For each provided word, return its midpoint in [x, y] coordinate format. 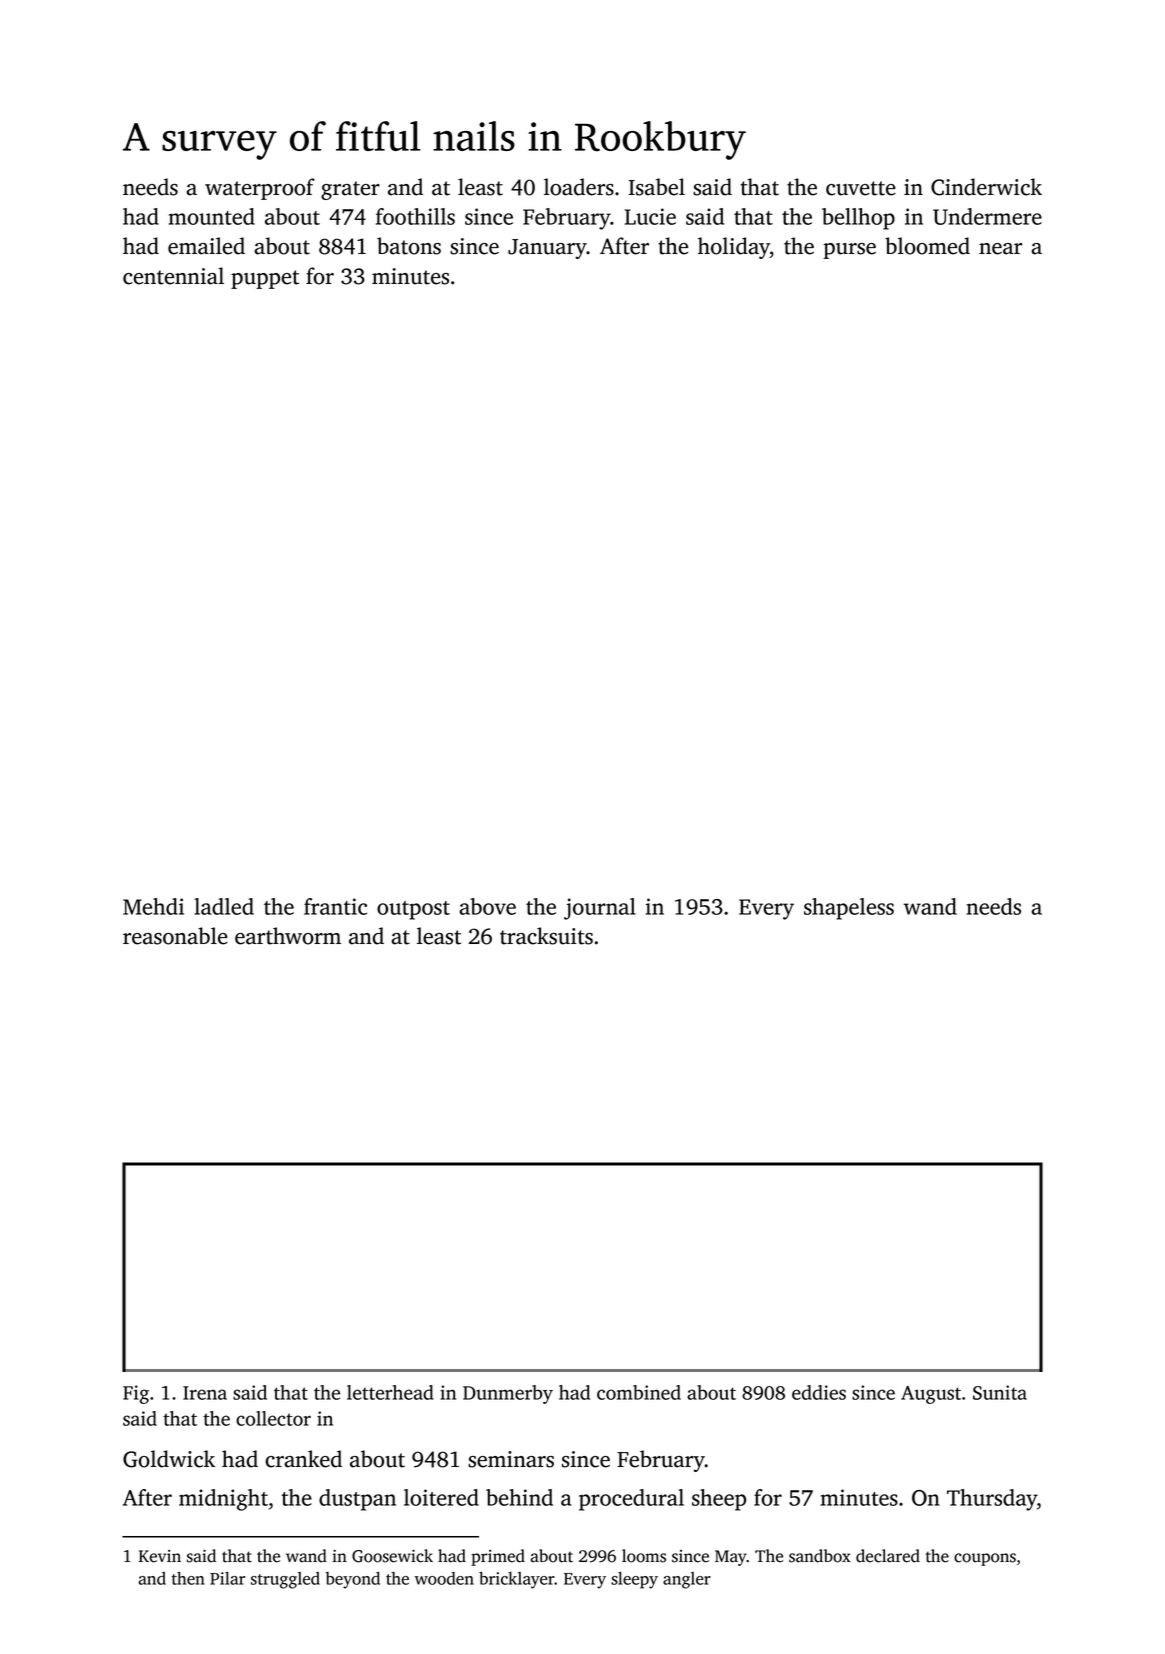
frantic [335, 906]
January [547, 249]
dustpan [357, 1500]
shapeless [849, 909]
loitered [441, 1497]
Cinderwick [986, 187]
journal [600, 909]
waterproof [260, 189]
